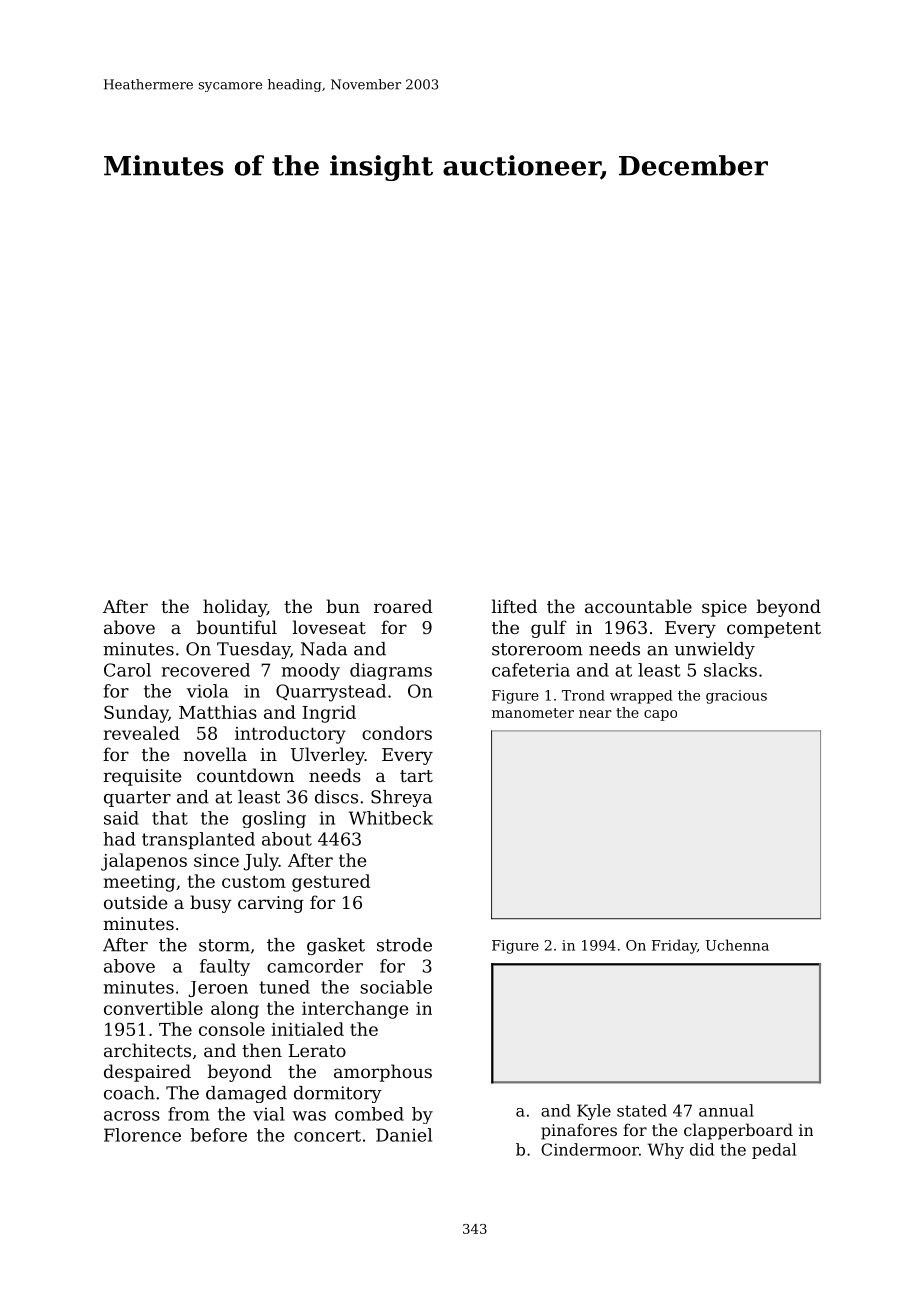  Describe the element at coordinates (549, 629) in the screenshot. I see `gulf` at that location.
